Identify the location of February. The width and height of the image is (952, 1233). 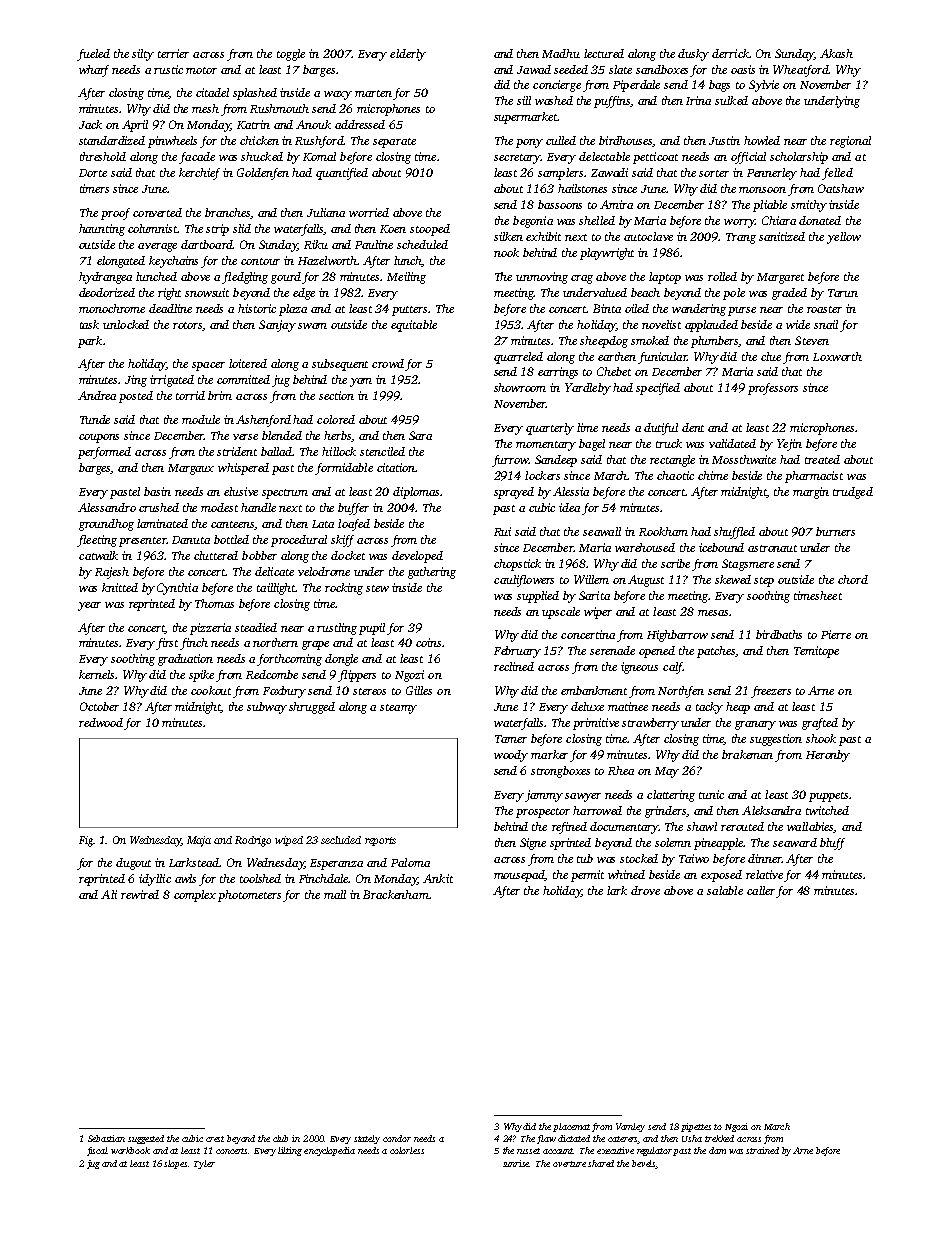
(517, 652).
